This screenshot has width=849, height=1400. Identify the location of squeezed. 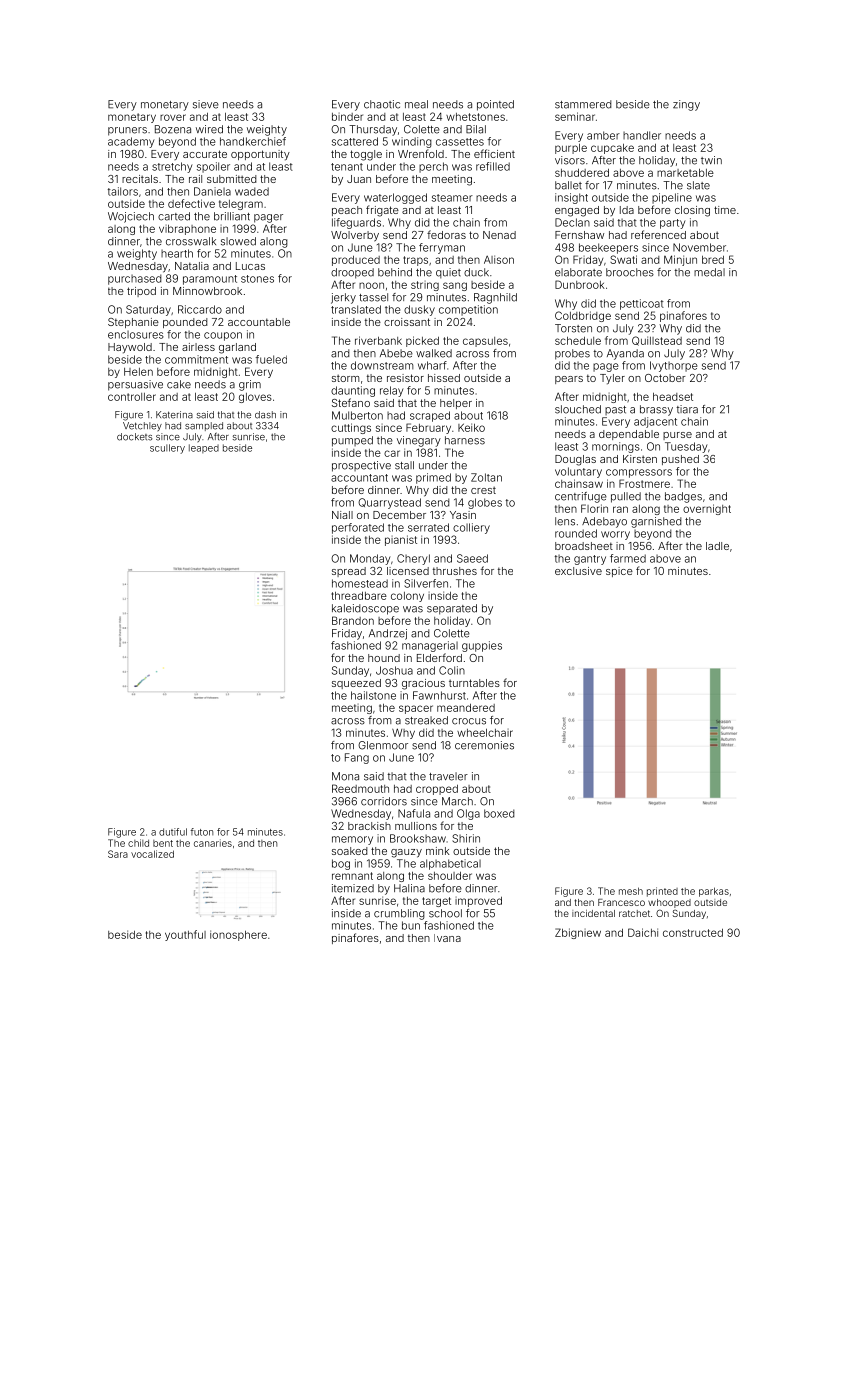
(356, 684).
